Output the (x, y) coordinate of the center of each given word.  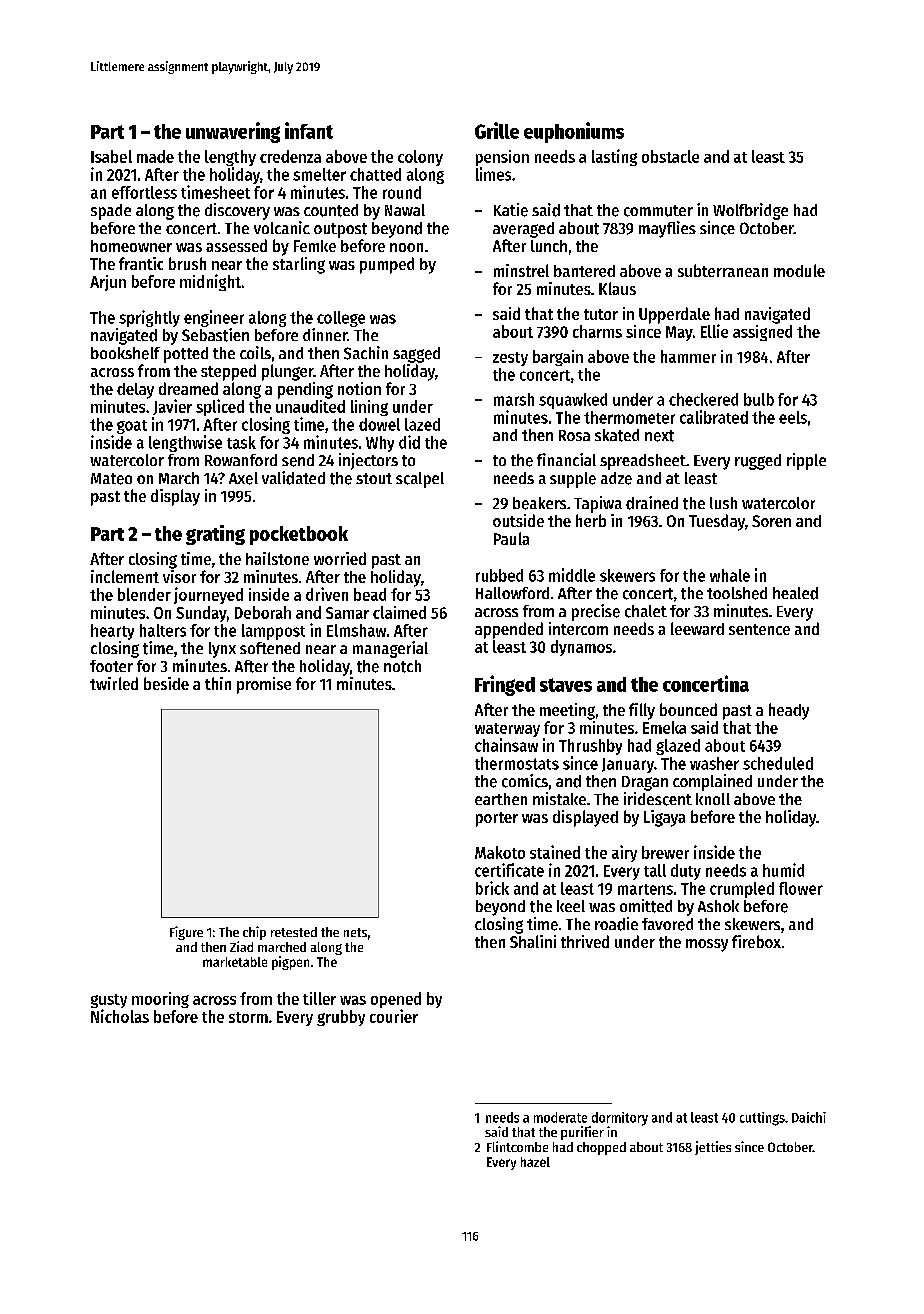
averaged (523, 230)
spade (111, 212)
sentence (759, 629)
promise (264, 685)
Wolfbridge (750, 211)
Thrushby (590, 747)
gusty (109, 1001)
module (799, 270)
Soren (771, 521)
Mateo (111, 479)
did (409, 442)
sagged (416, 355)
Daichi (809, 1117)
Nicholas (120, 1016)
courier (394, 1016)
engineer (214, 318)
